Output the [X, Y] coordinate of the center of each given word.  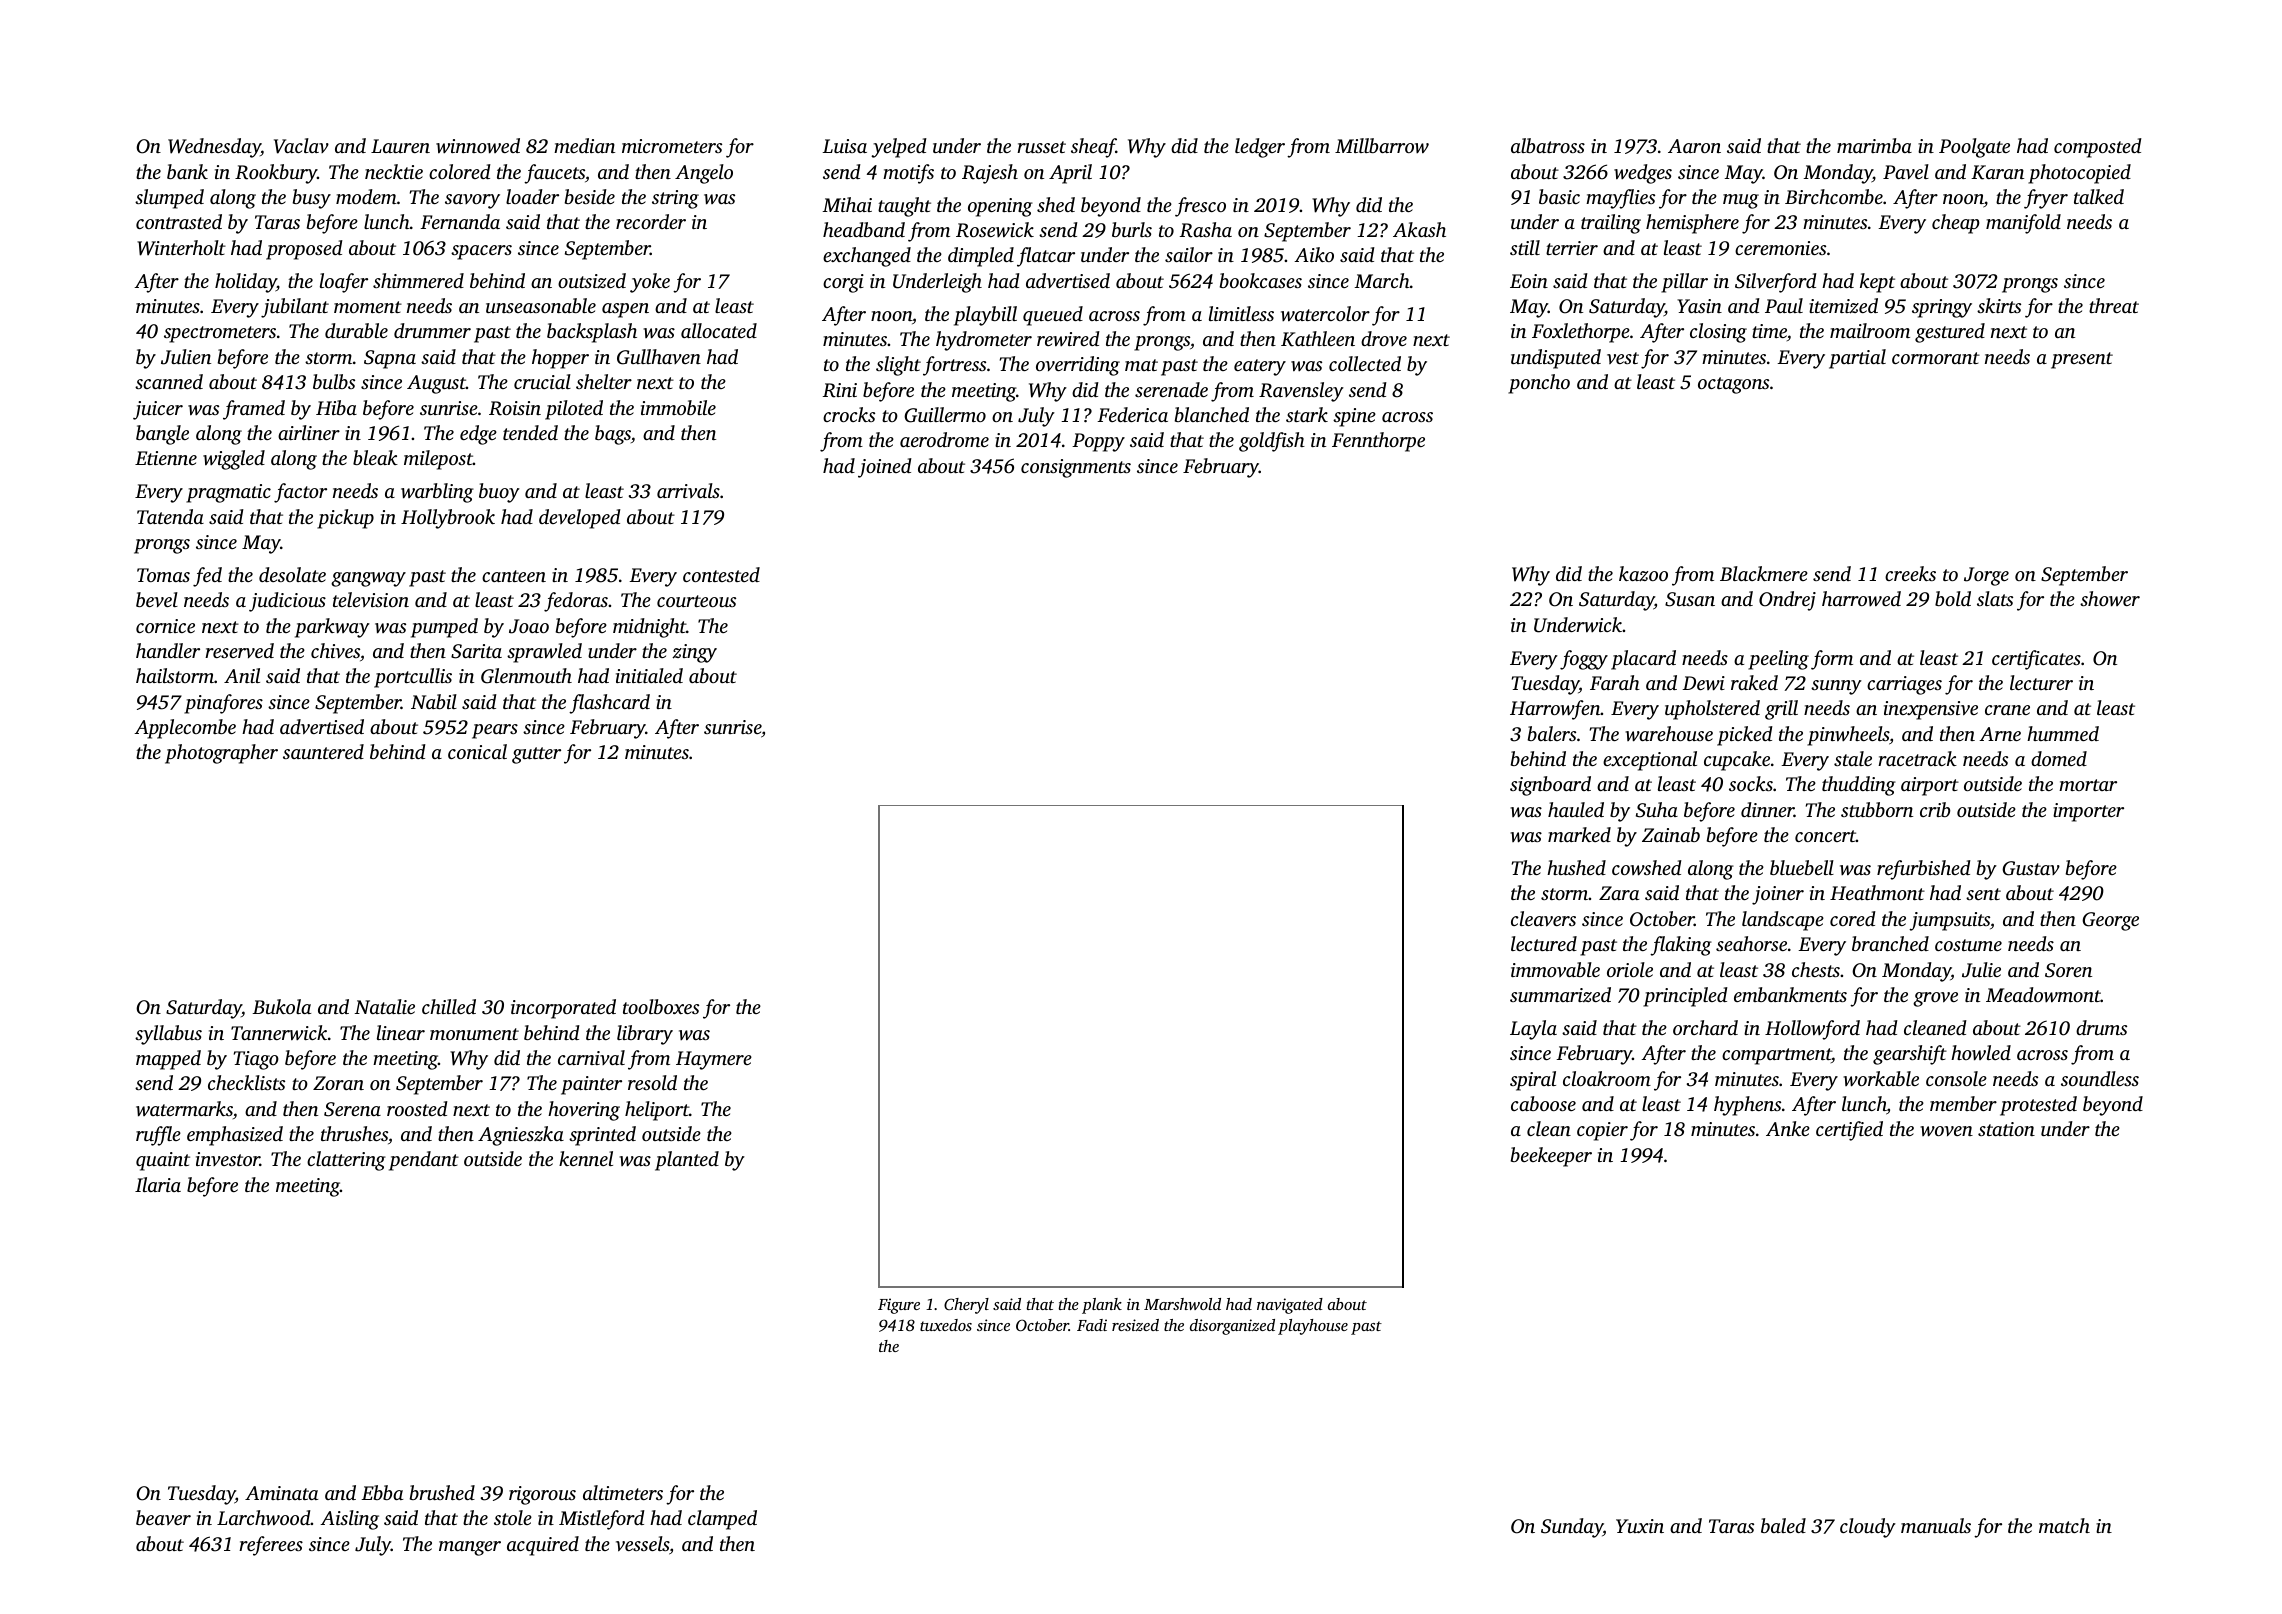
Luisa [844, 146]
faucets [554, 174]
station [2006, 1129]
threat [2114, 305]
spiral [1533, 1081]
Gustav [2031, 868]
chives [335, 650]
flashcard [609, 704]
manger [470, 1548]
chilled [449, 1006]
